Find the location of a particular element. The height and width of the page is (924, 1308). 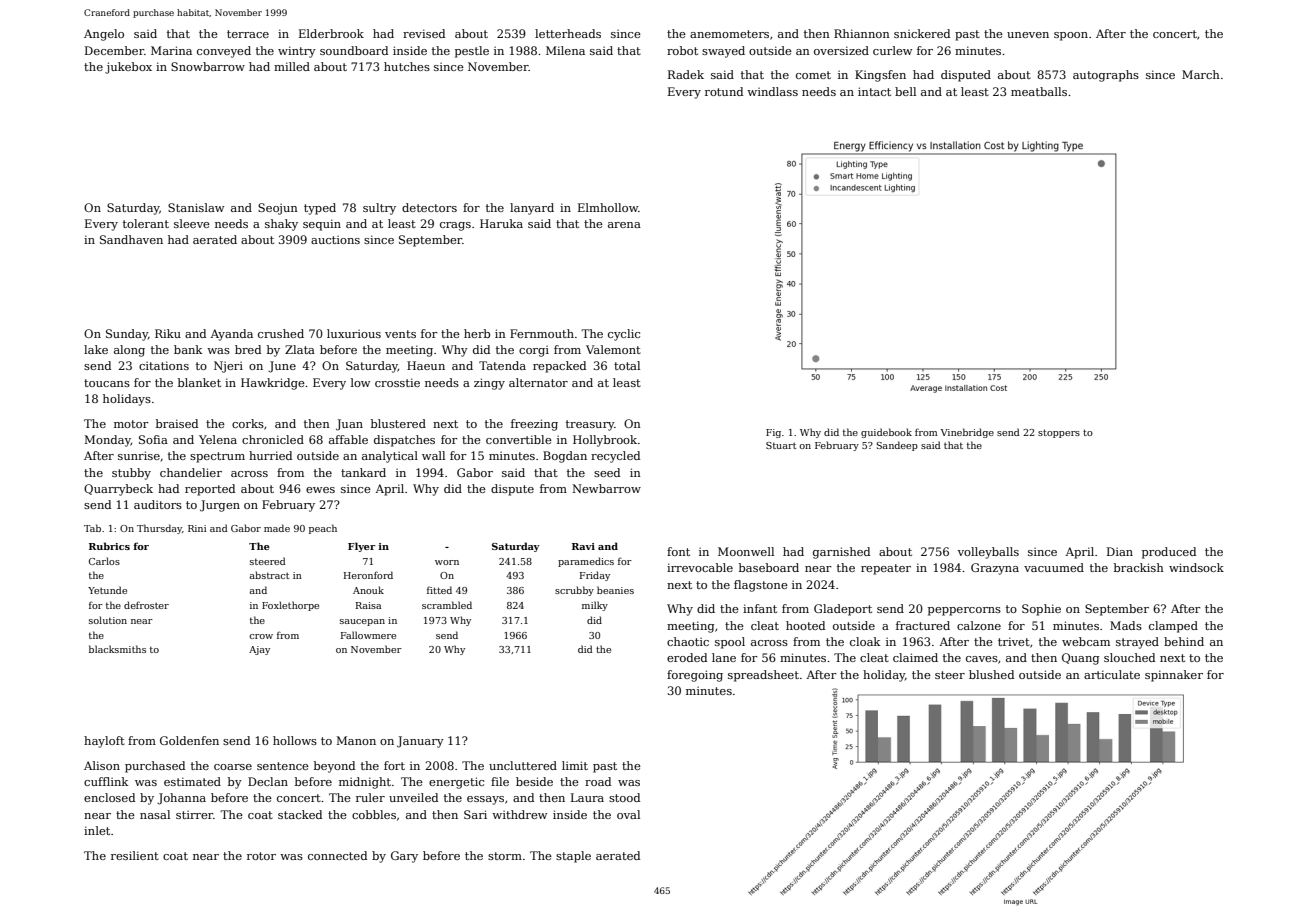

uneven is located at coordinates (1028, 35).
